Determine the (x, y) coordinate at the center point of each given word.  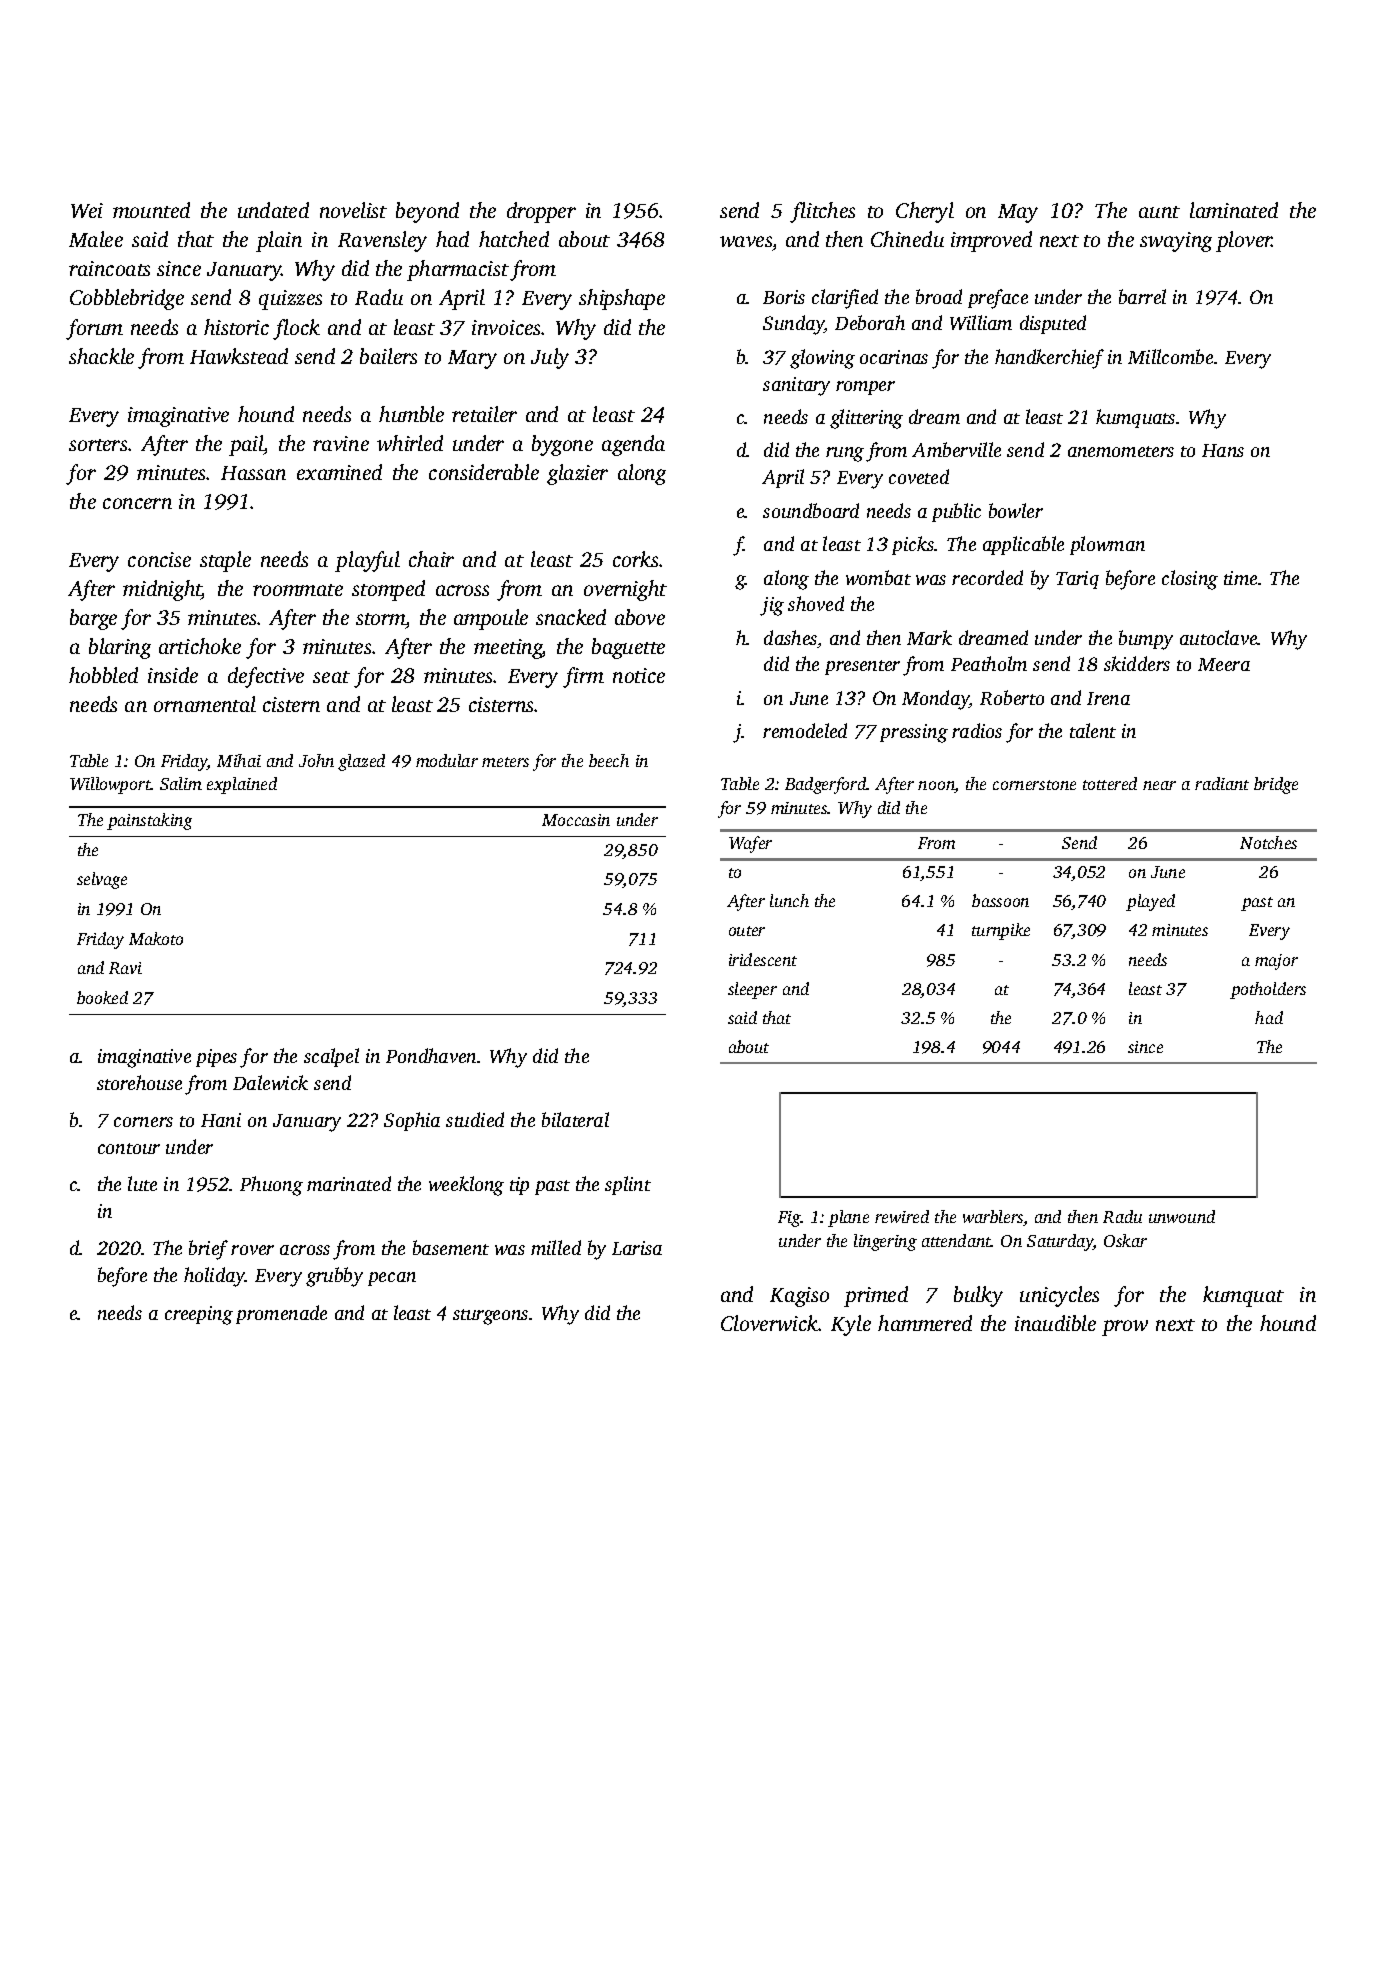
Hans (1223, 450)
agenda (633, 445)
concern (137, 503)
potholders (1268, 990)
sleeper (752, 990)
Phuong (271, 1186)
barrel (1142, 296)
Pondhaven (431, 1055)
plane (848, 1218)
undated (273, 210)
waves (746, 241)
